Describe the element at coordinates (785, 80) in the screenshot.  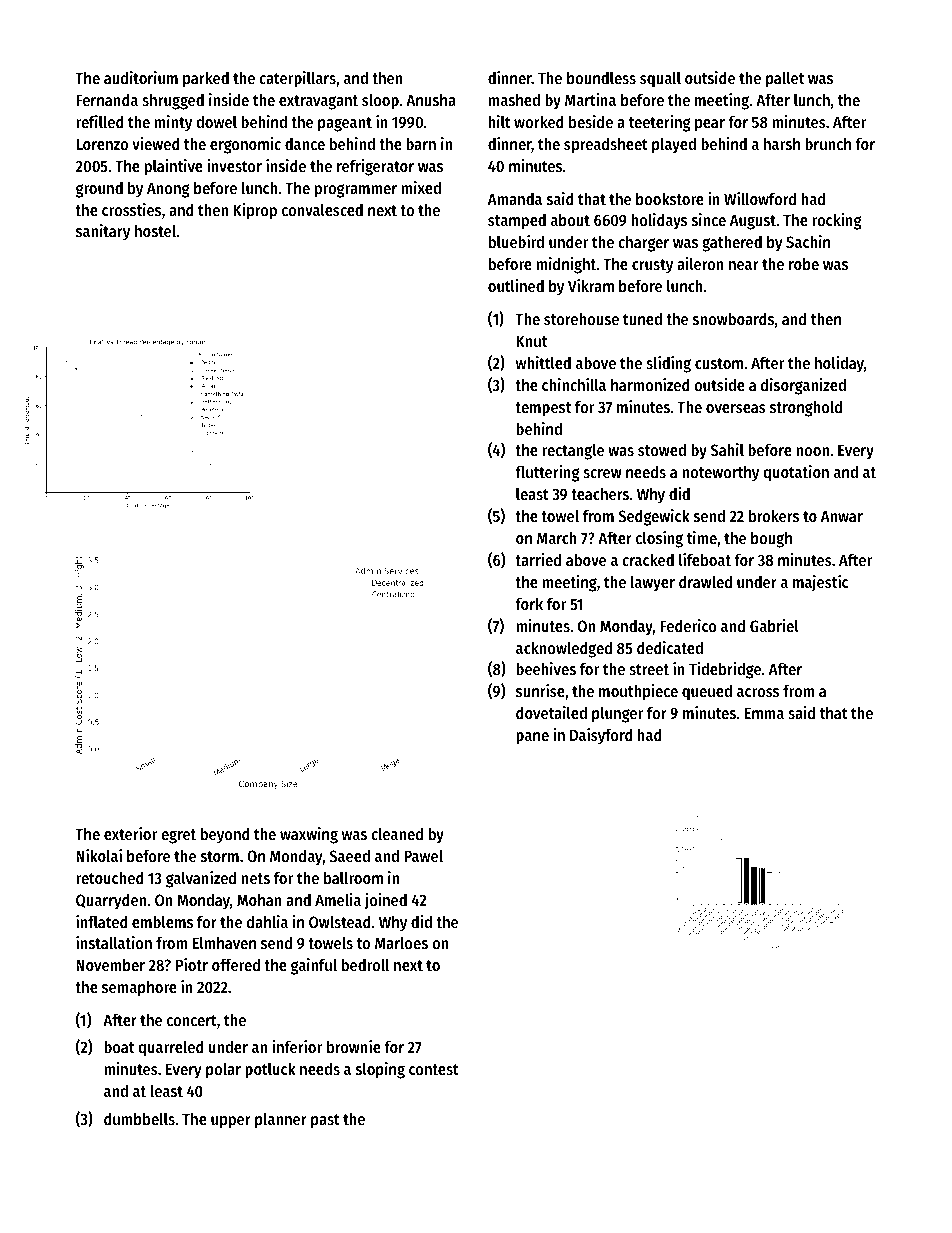
I see `pallet` at that location.
